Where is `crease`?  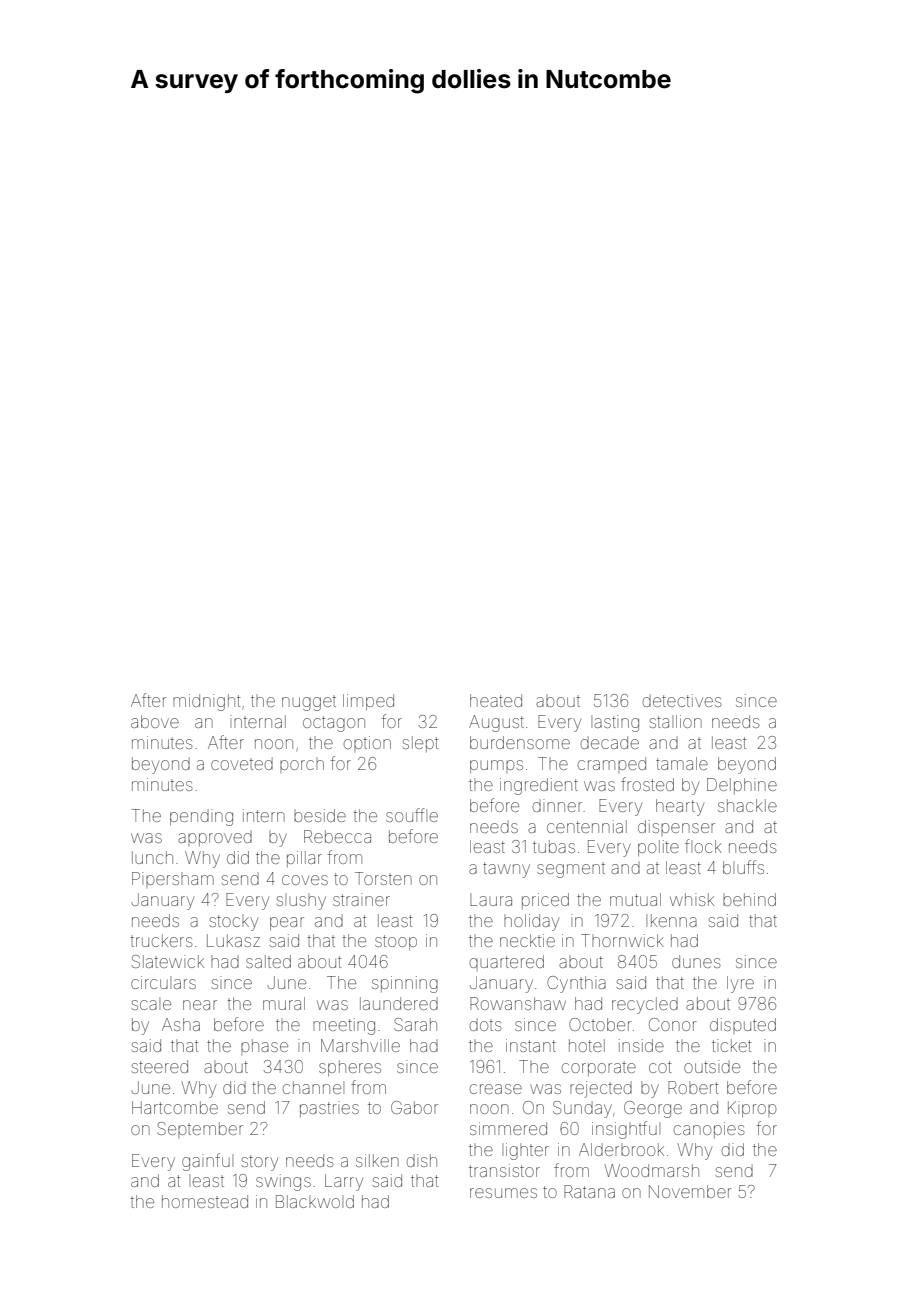 crease is located at coordinates (496, 1089).
